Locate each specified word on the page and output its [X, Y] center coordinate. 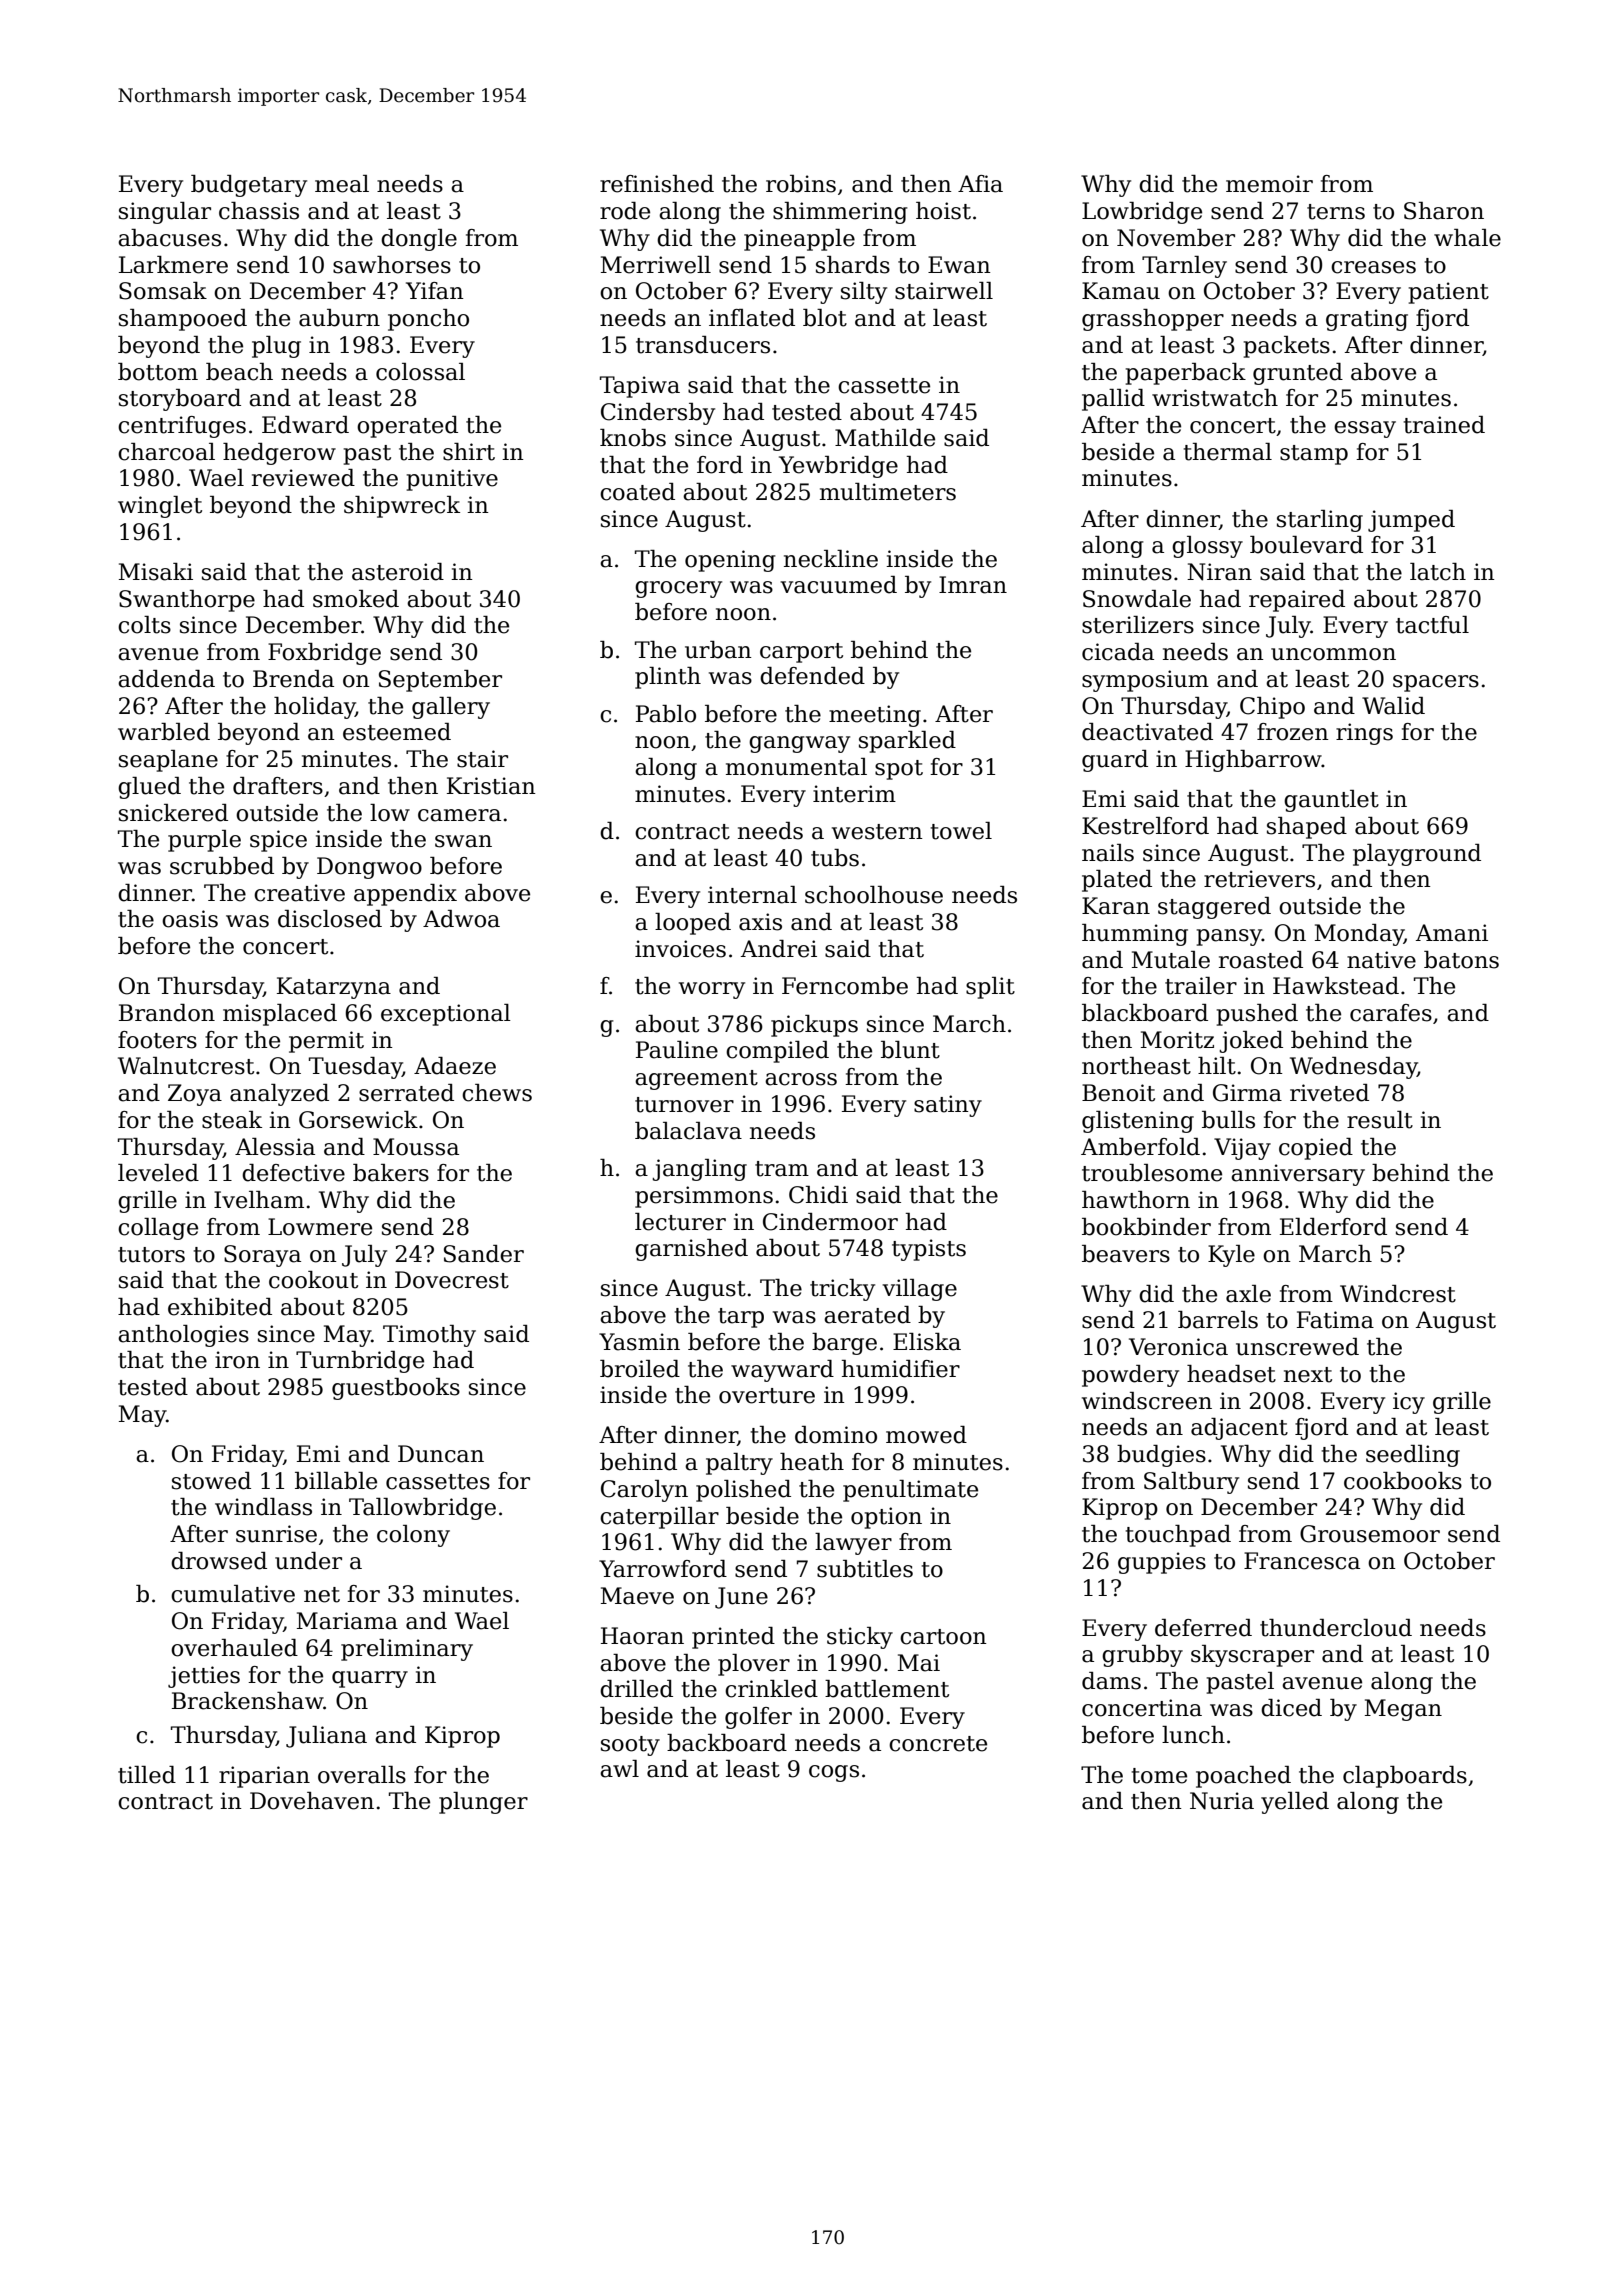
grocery [678, 589]
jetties [204, 1677]
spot [899, 770]
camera [459, 815]
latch [1438, 572]
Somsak [163, 291]
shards [853, 265]
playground [1417, 855]
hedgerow [279, 454]
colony [413, 1536]
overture [767, 1396]
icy [1409, 1403]
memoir [1269, 184]
